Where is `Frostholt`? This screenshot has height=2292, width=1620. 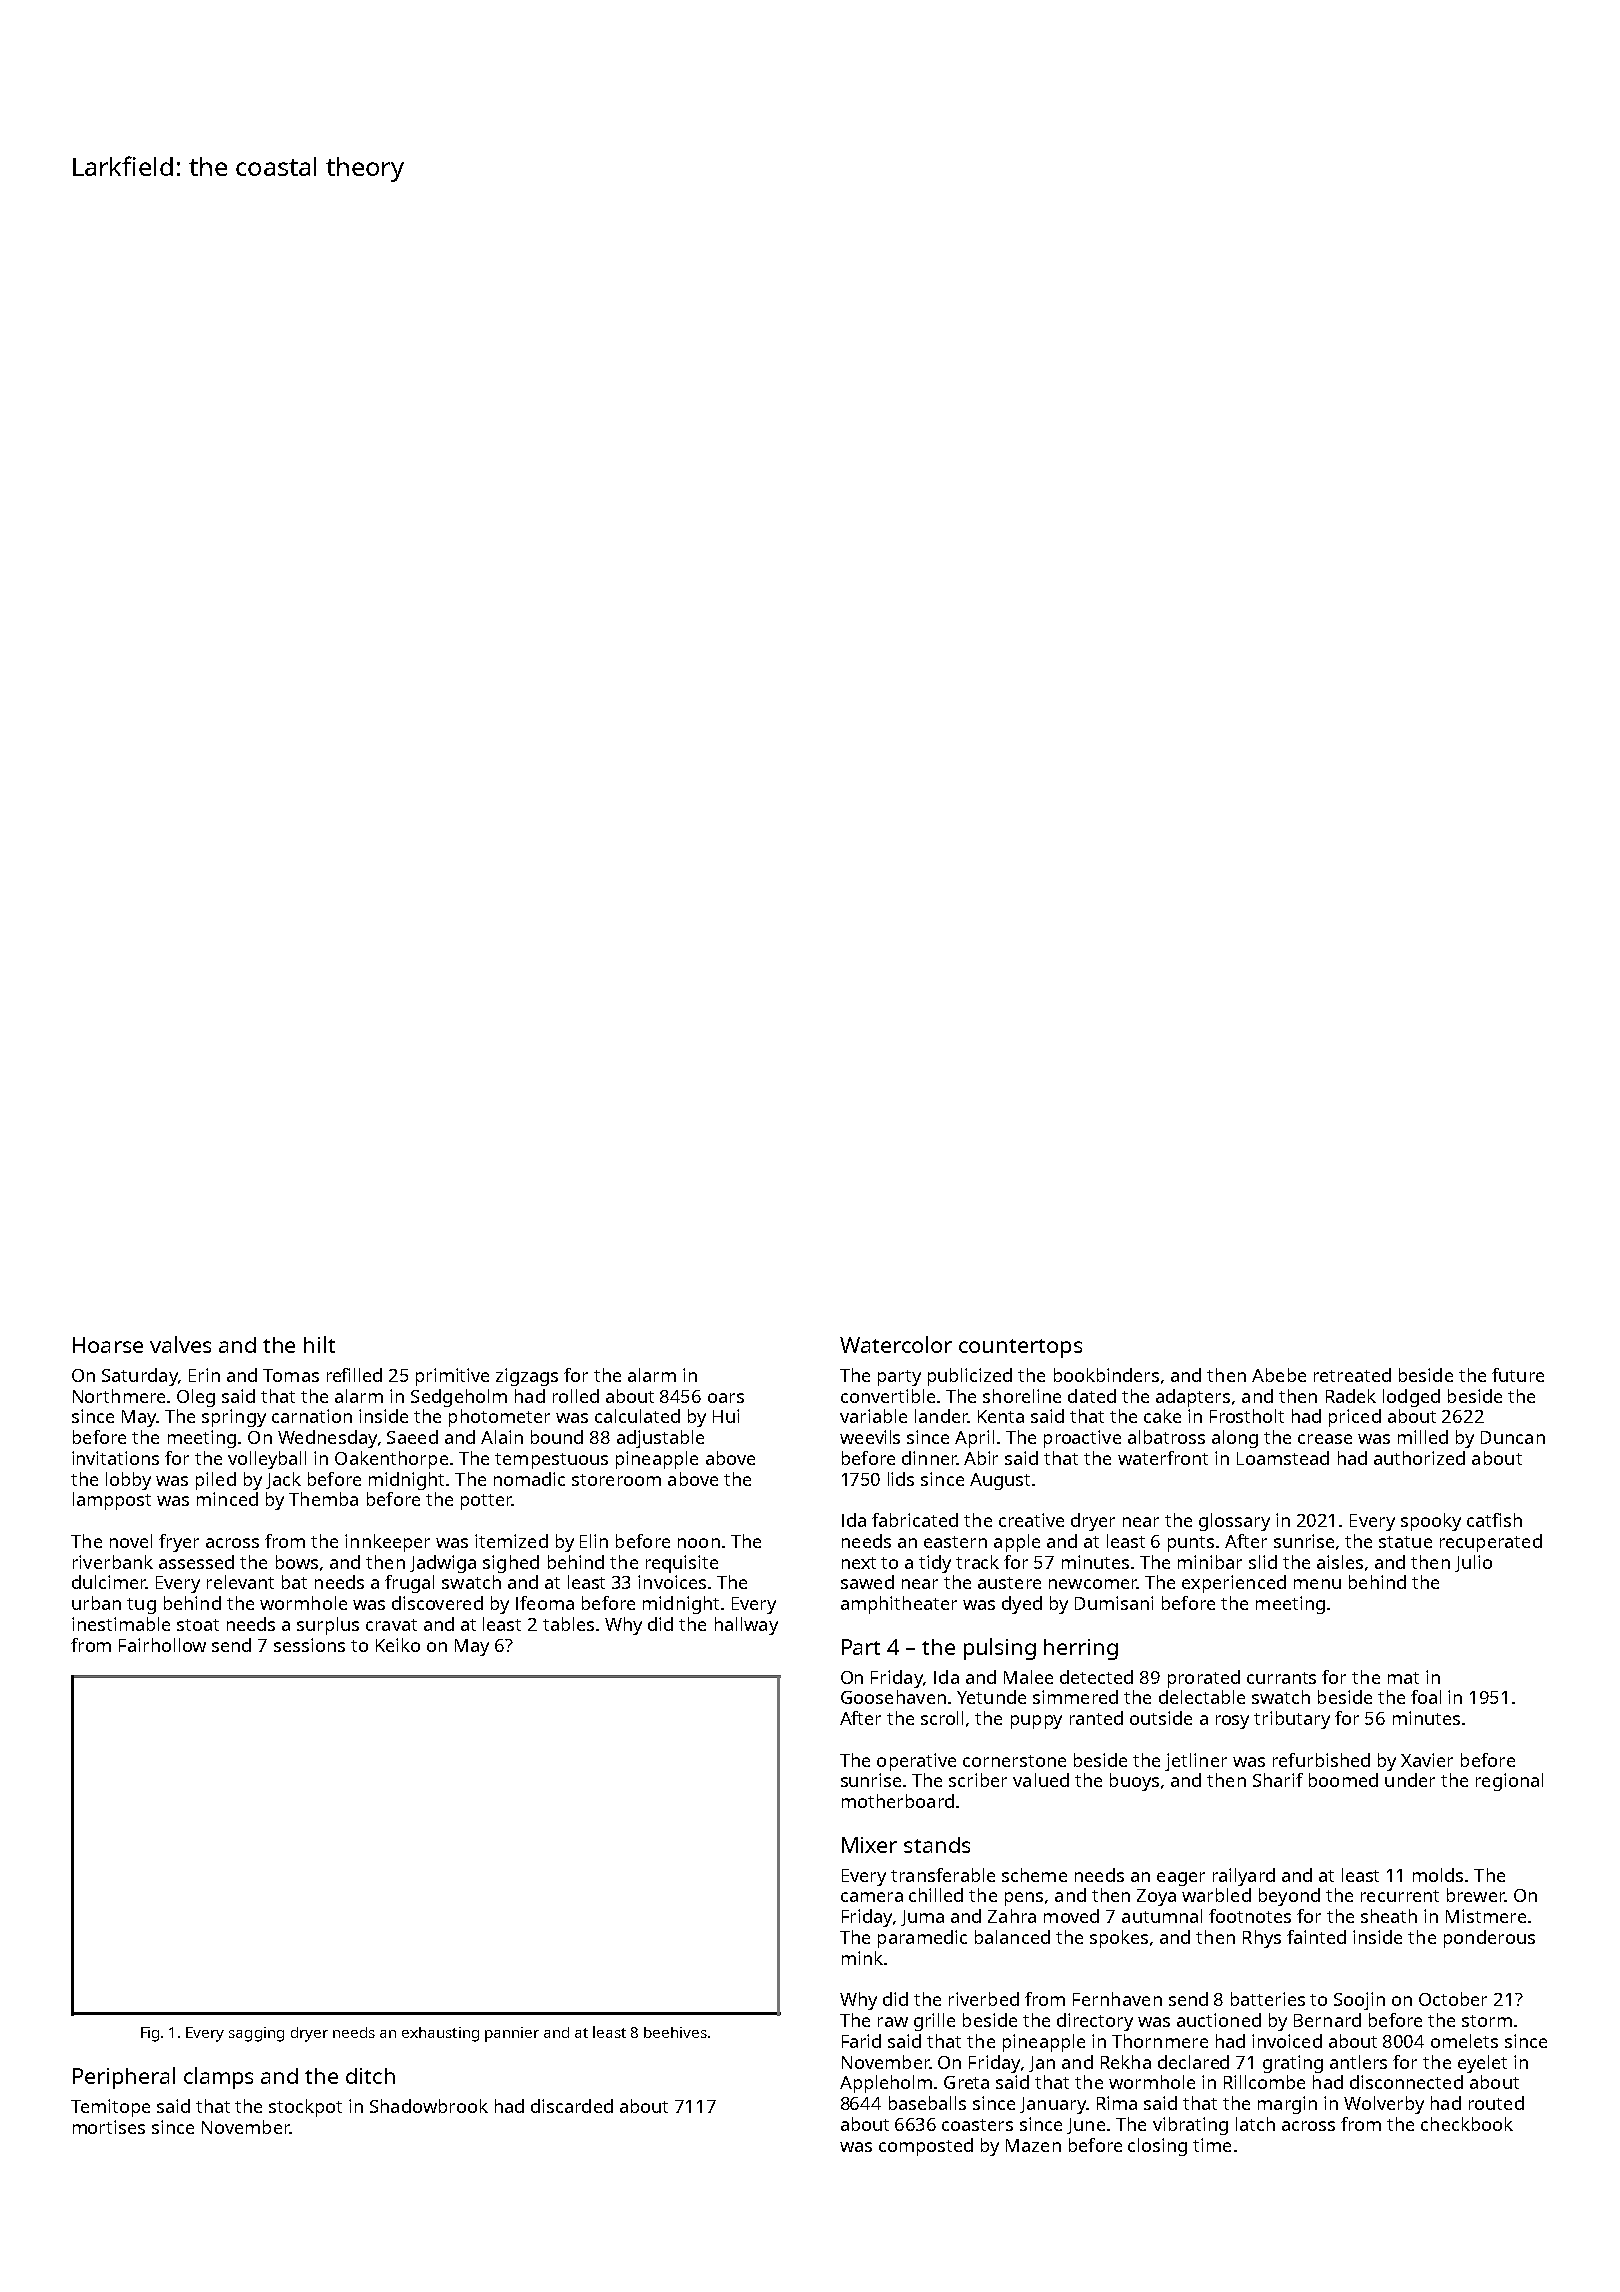 Frostholt is located at coordinates (1247, 1416).
